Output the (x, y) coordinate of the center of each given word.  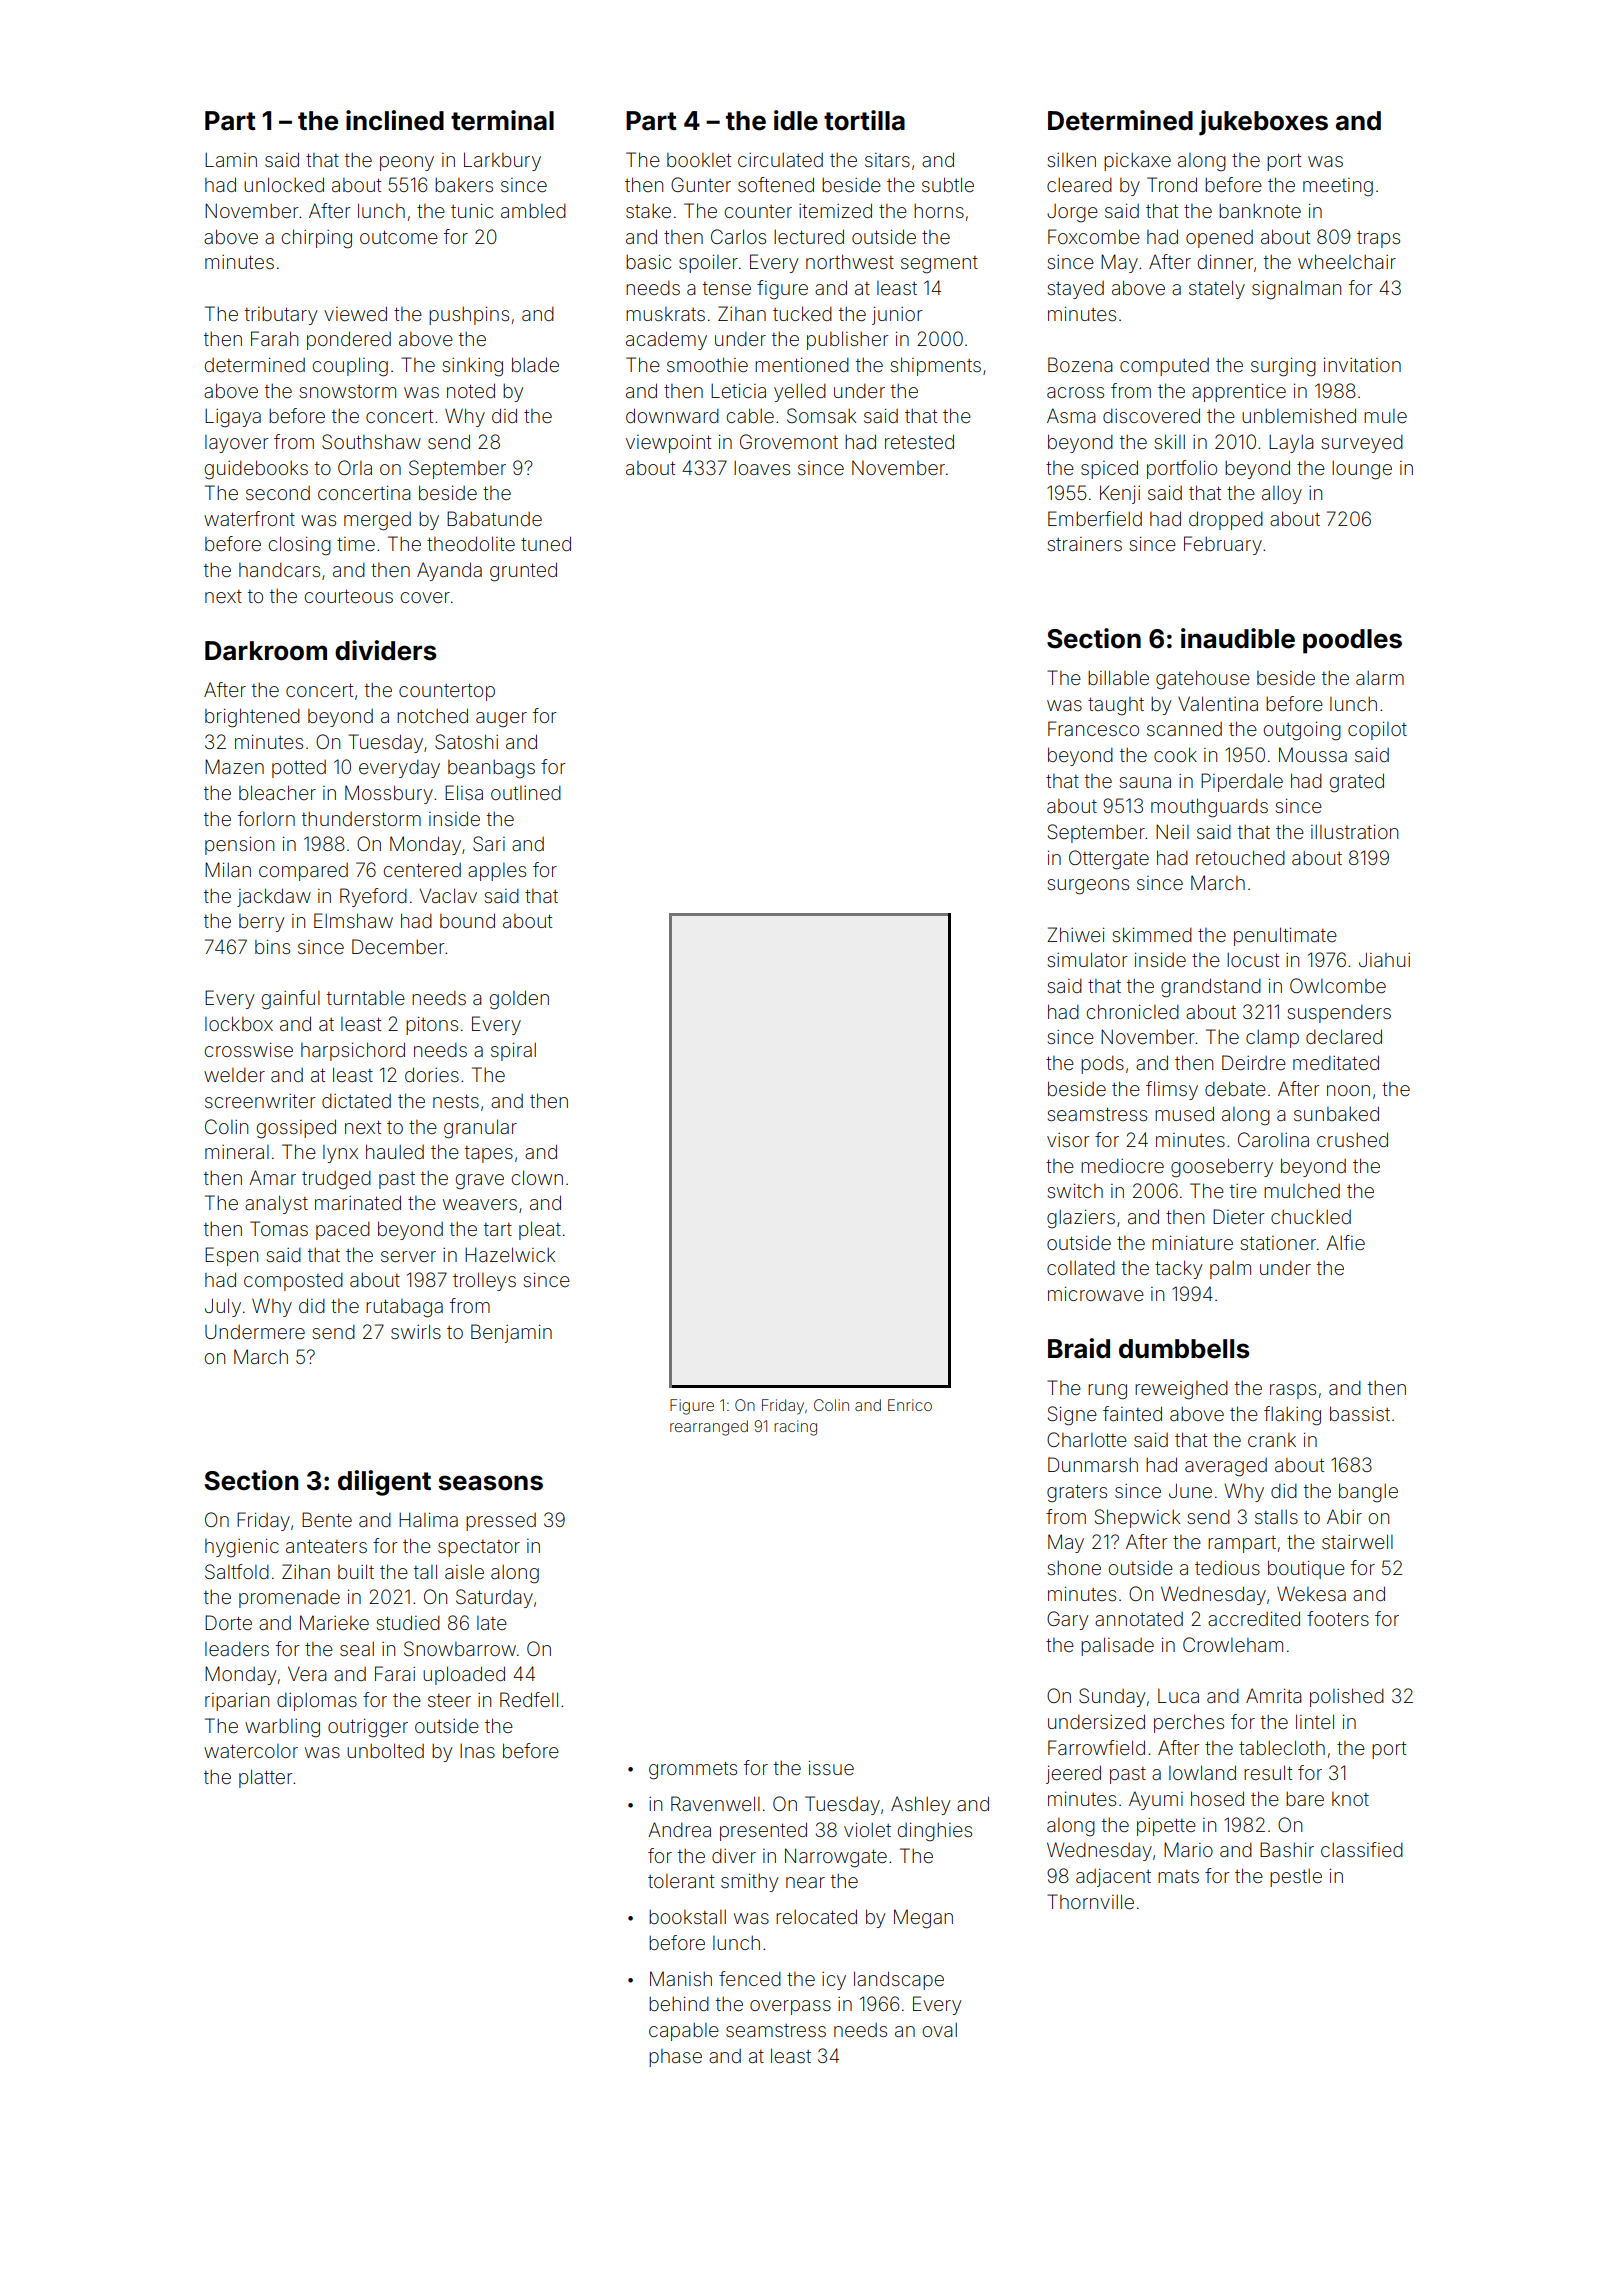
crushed (1352, 1139)
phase (675, 2058)
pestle (1296, 1878)
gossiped (296, 1129)
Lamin (231, 160)
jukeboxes (1263, 123)
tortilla (864, 120)
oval (940, 2030)
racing (795, 1428)
